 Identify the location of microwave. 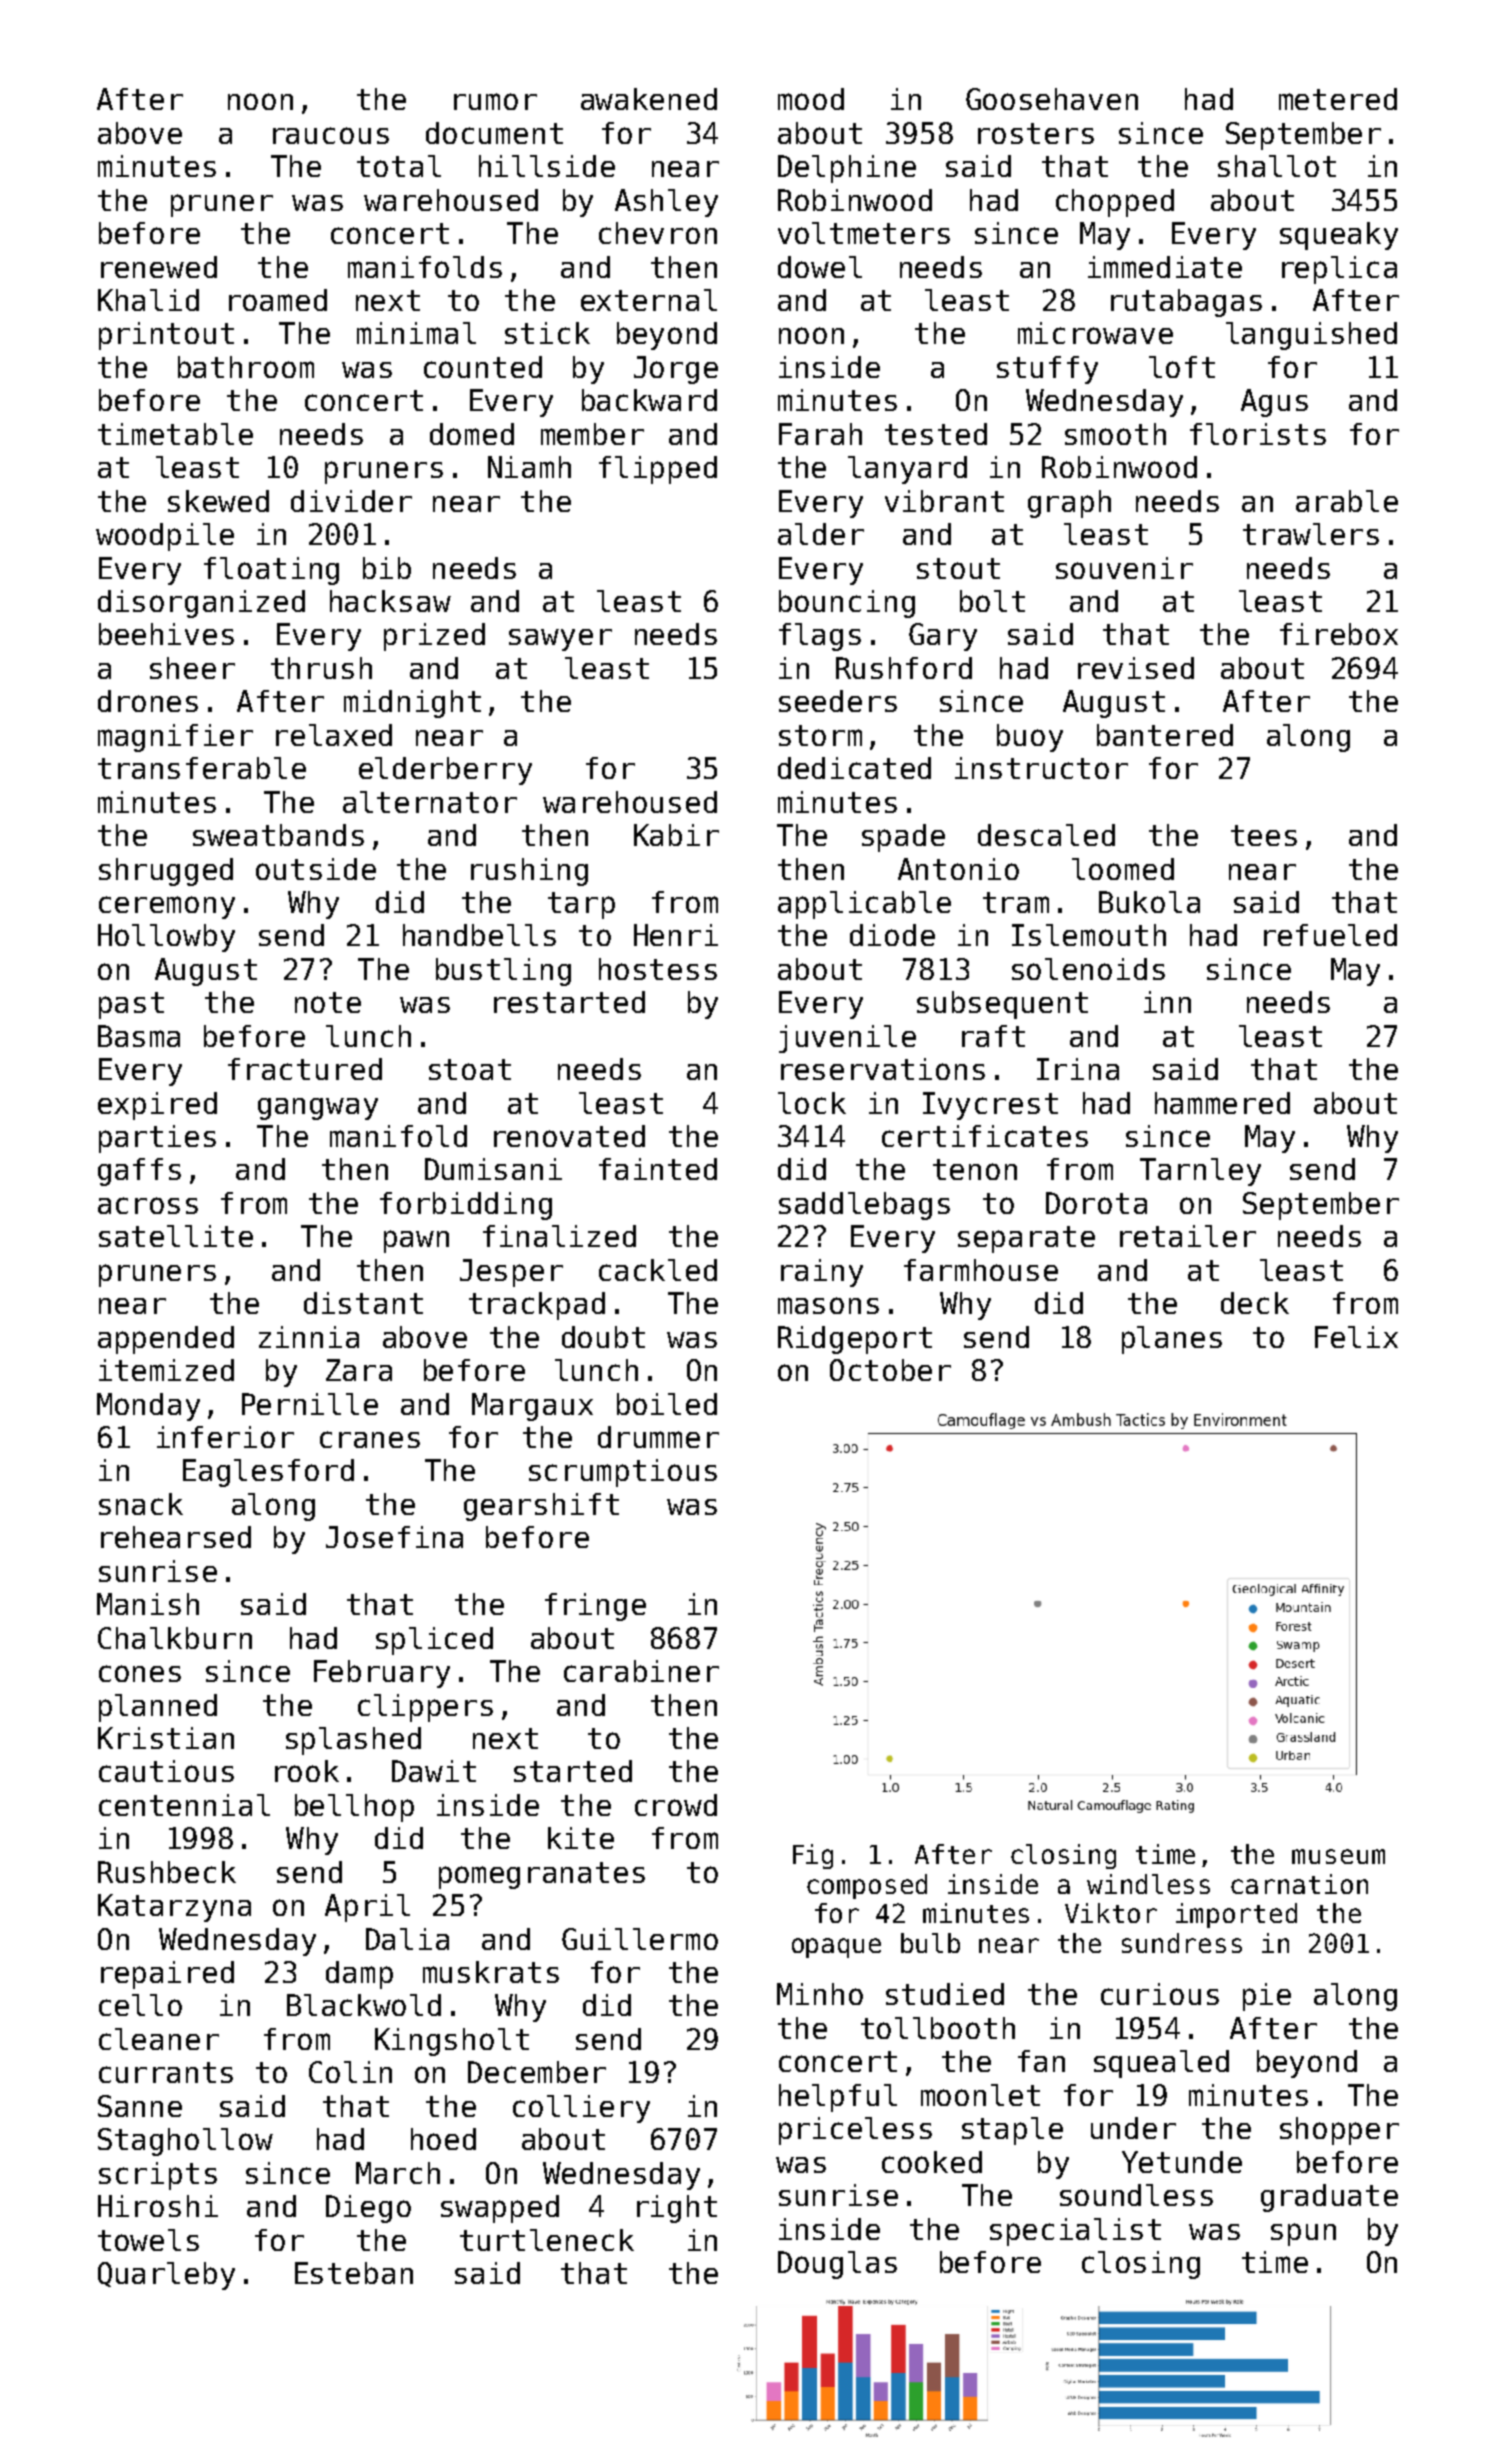
(1095, 333).
